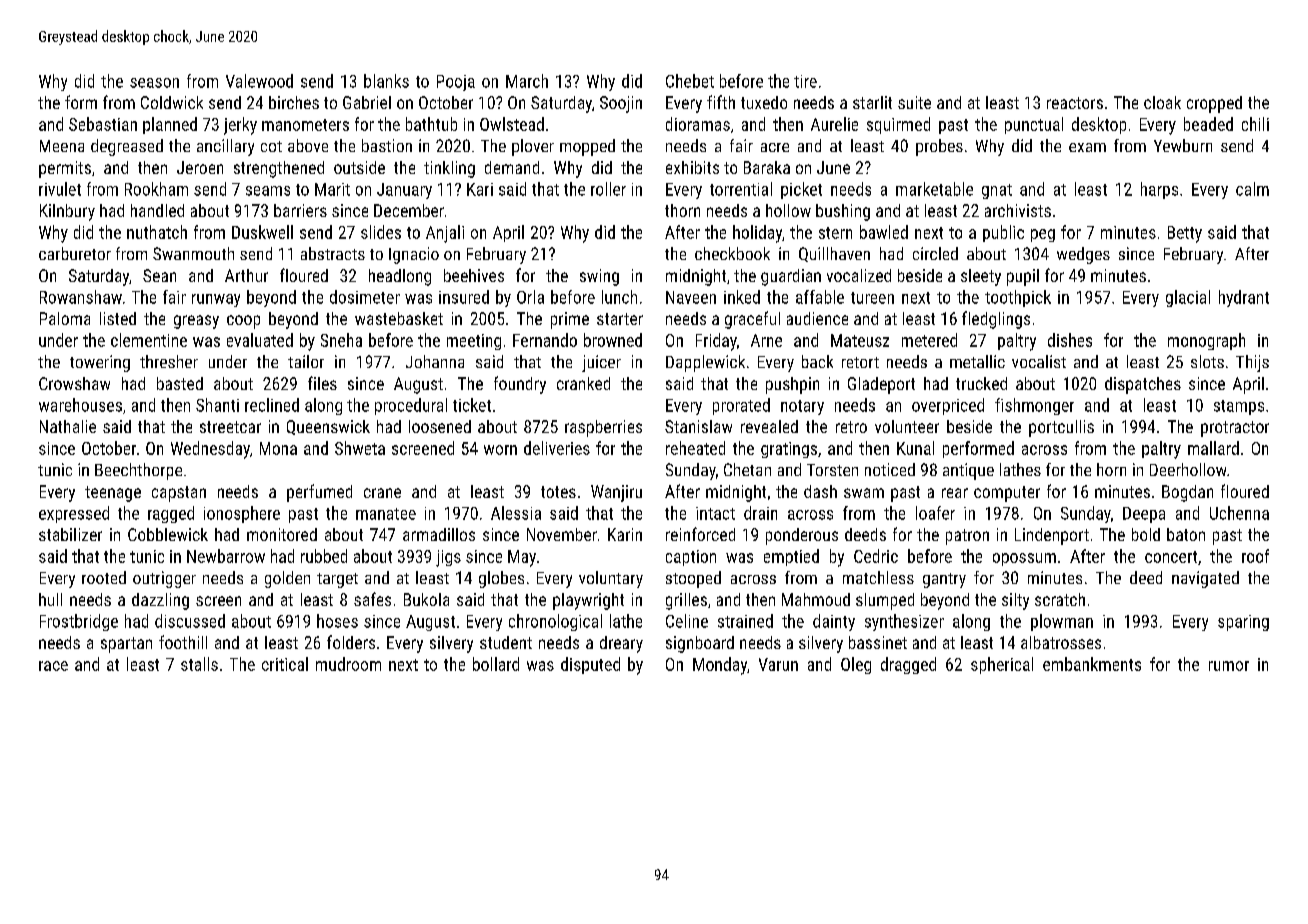  What do you see at coordinates (558, 492) in the screenshot?
I see `totes` at bounding box center [558, 492].
